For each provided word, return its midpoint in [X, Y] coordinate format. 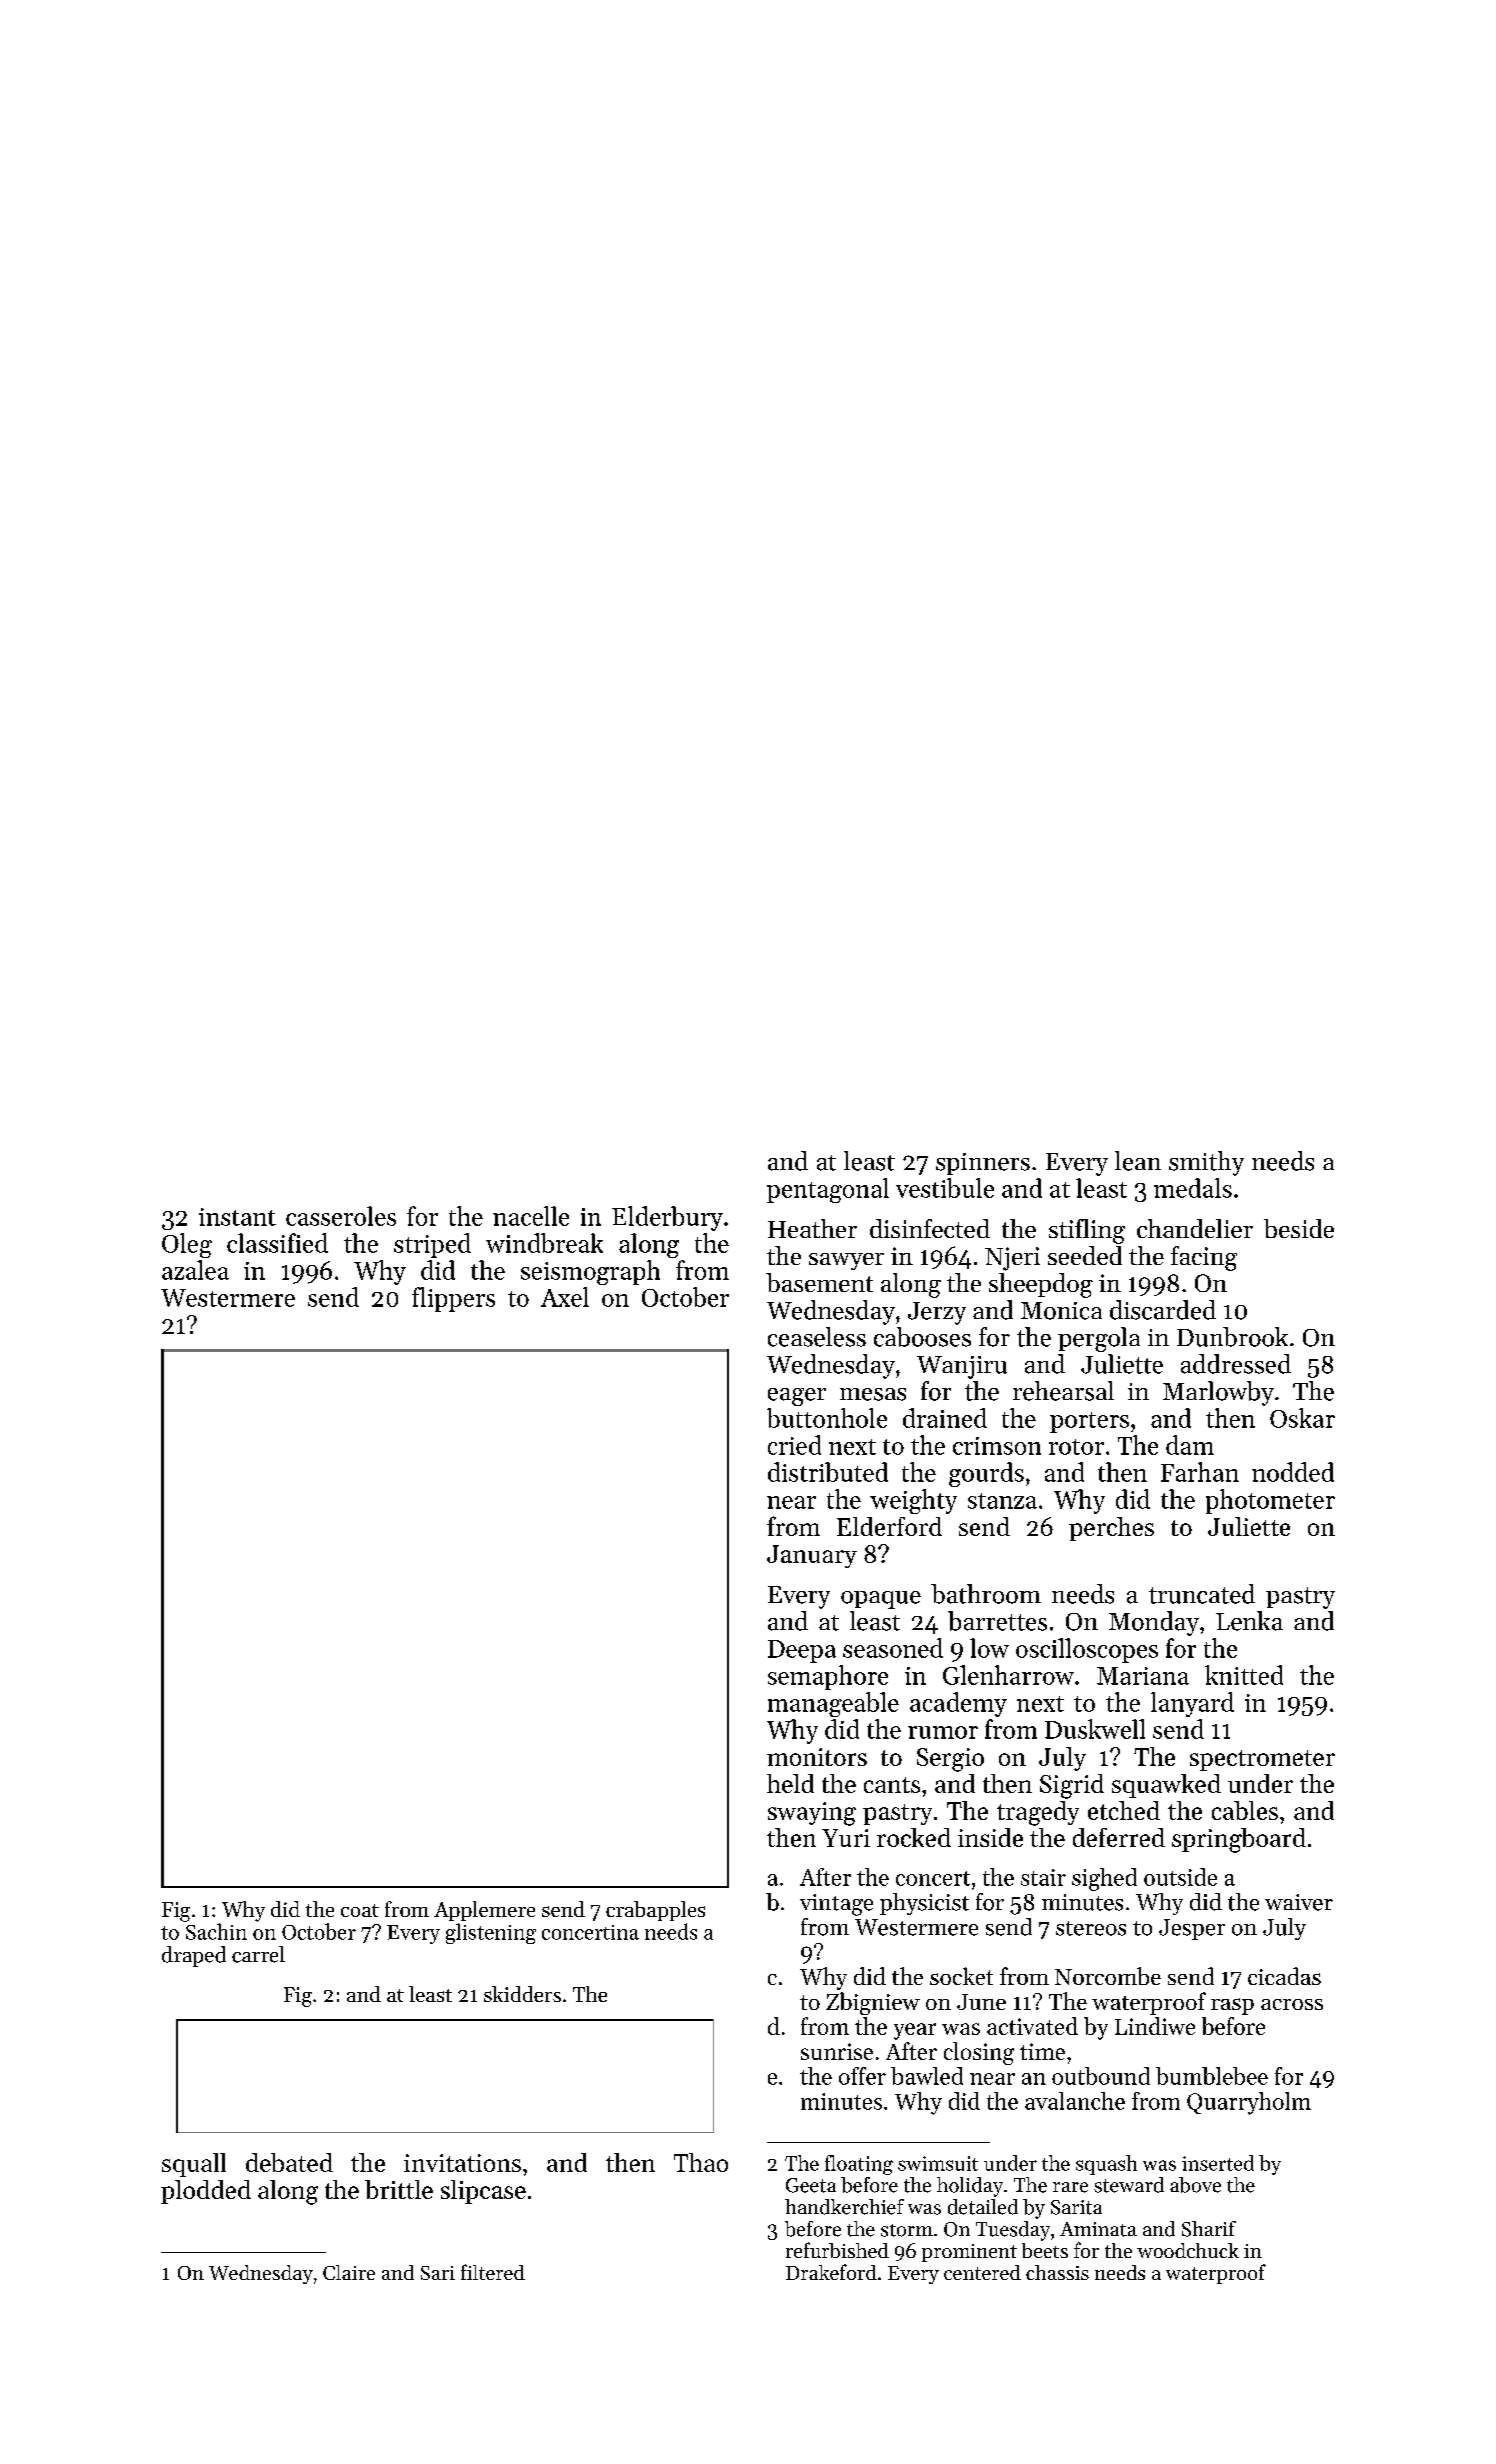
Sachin [216, 1931]
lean [1138, 1161]
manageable [833, 1704]
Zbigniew [873, 2003]
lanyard [1192, 1704]
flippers [453, 1299]
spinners [983, 1164]
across [1292, 2004]
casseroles [341, 1216]
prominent [969, 2253]
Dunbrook [1232, 1337]
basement [819, 1282]
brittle [399, 2189]
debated [289, 2162]
